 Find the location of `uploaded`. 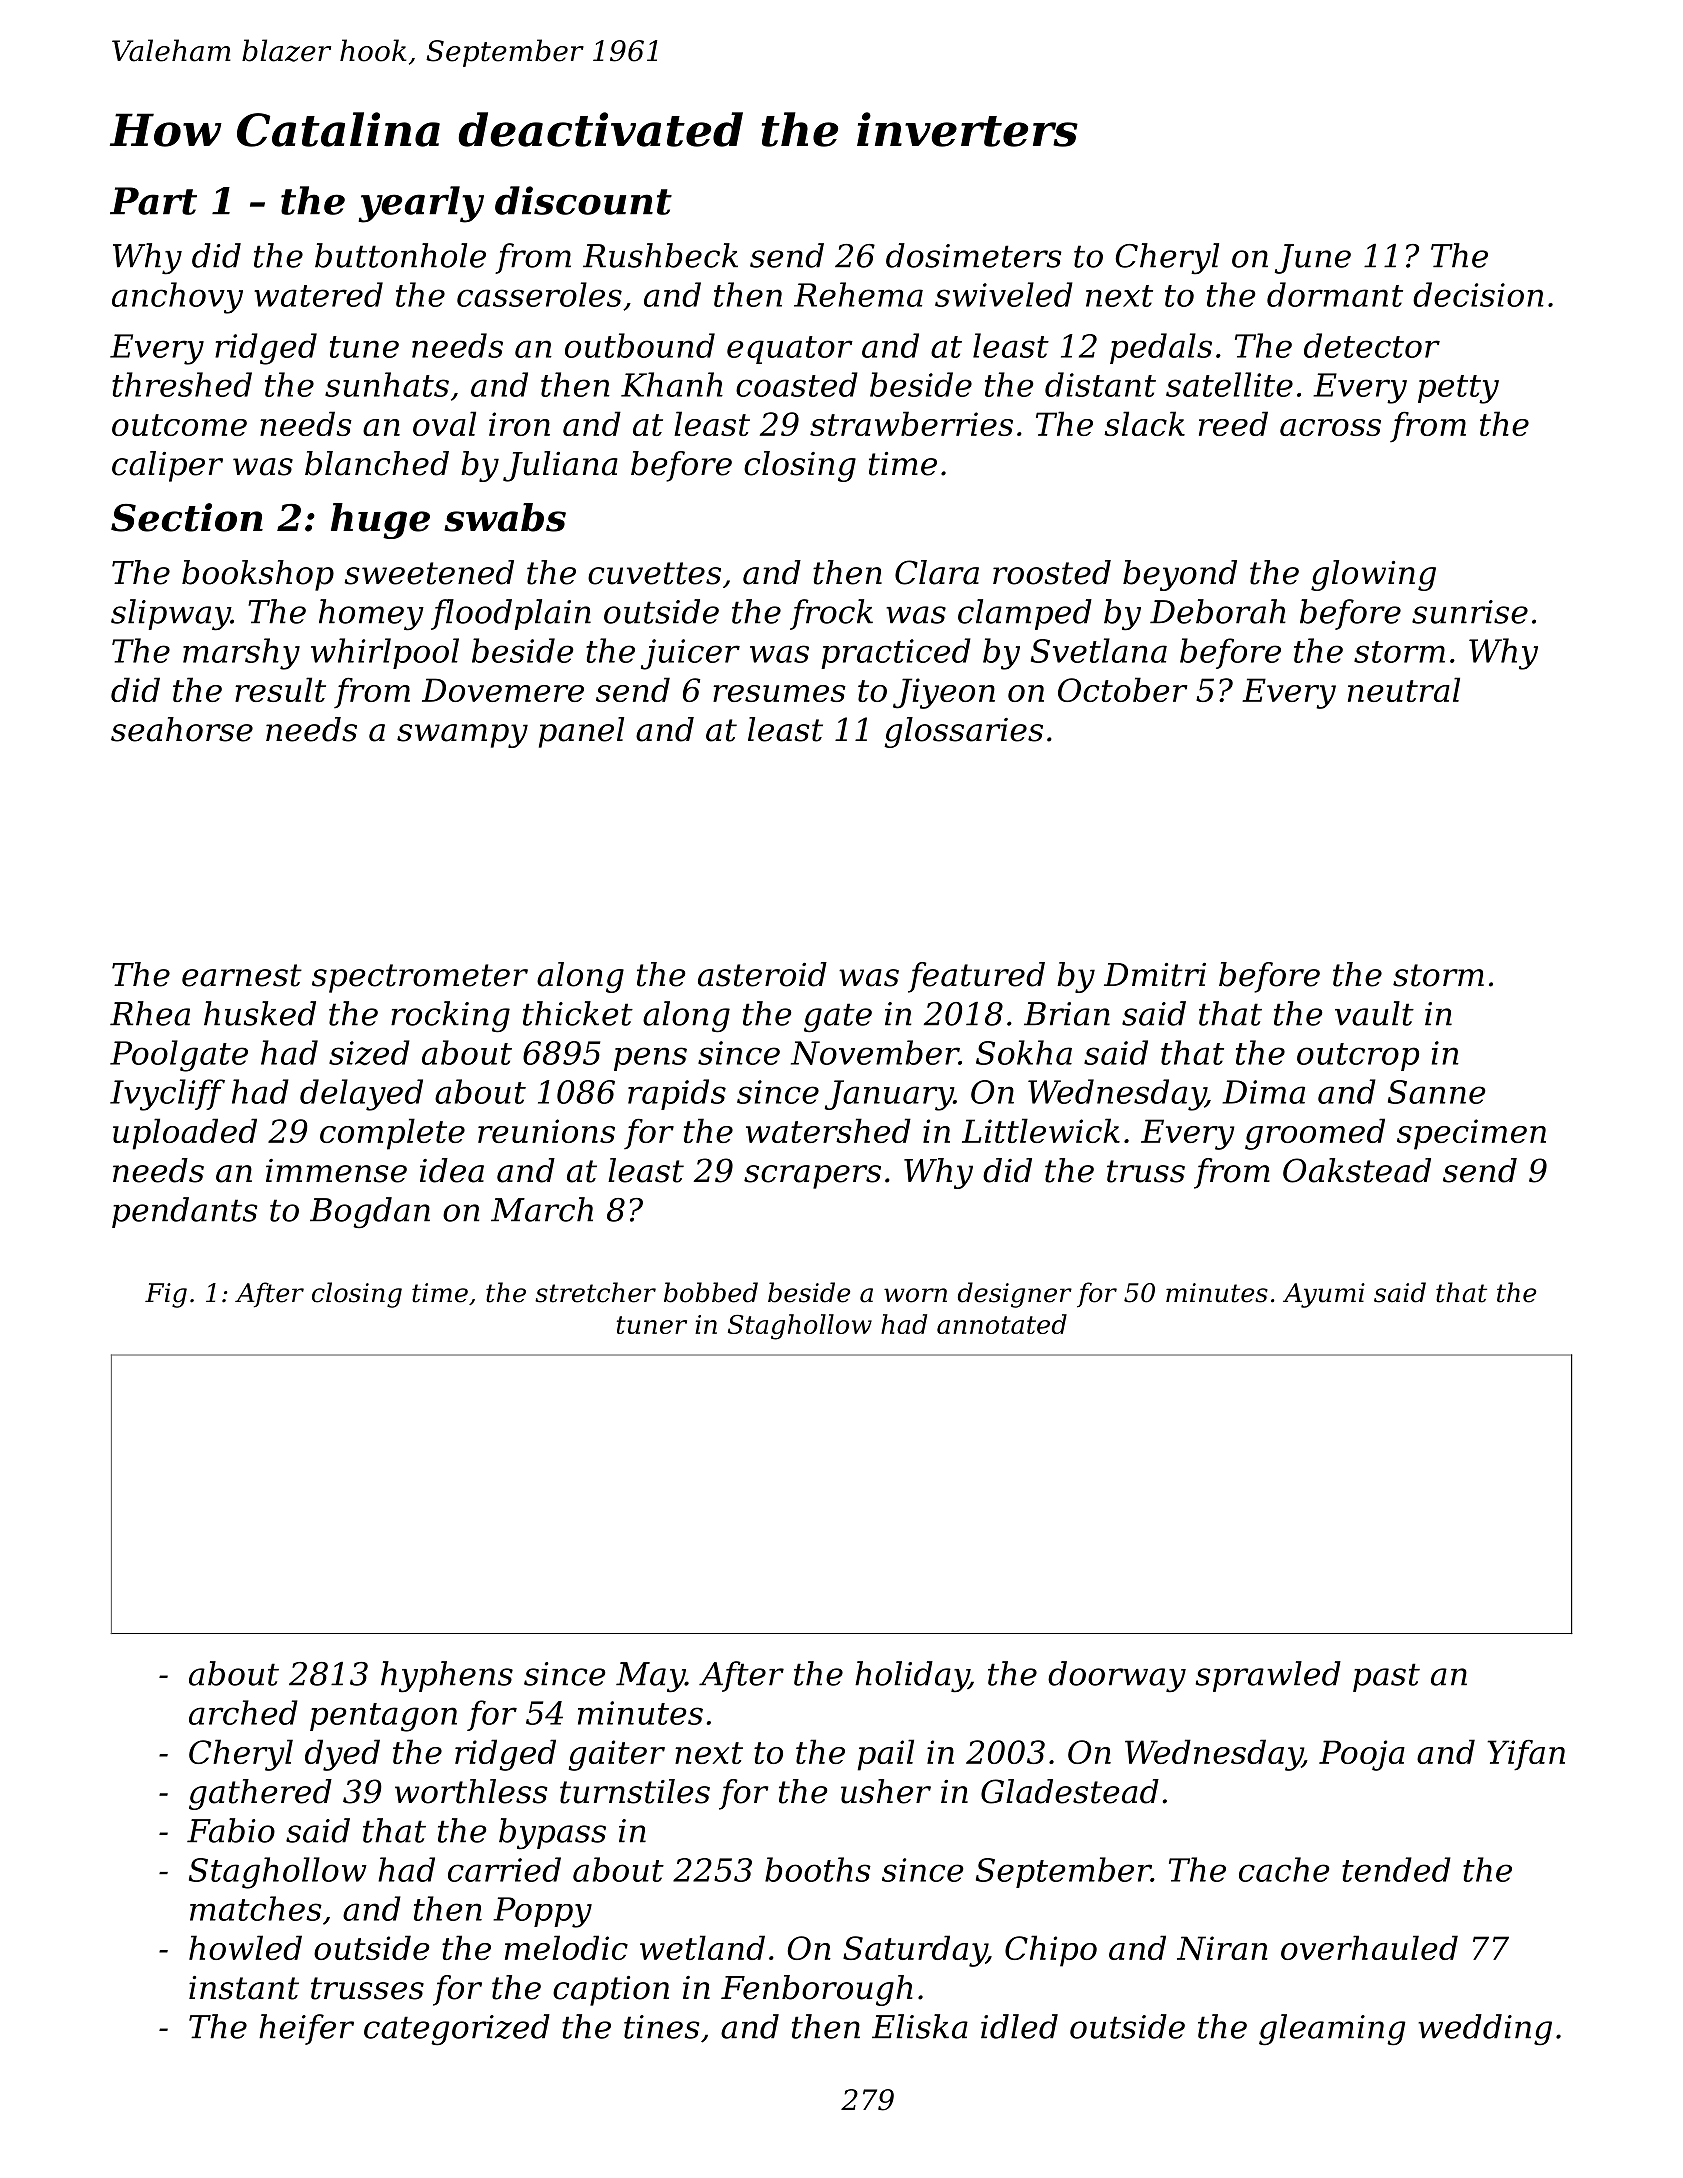

uploaded is located at coordinates (185, 1134).
